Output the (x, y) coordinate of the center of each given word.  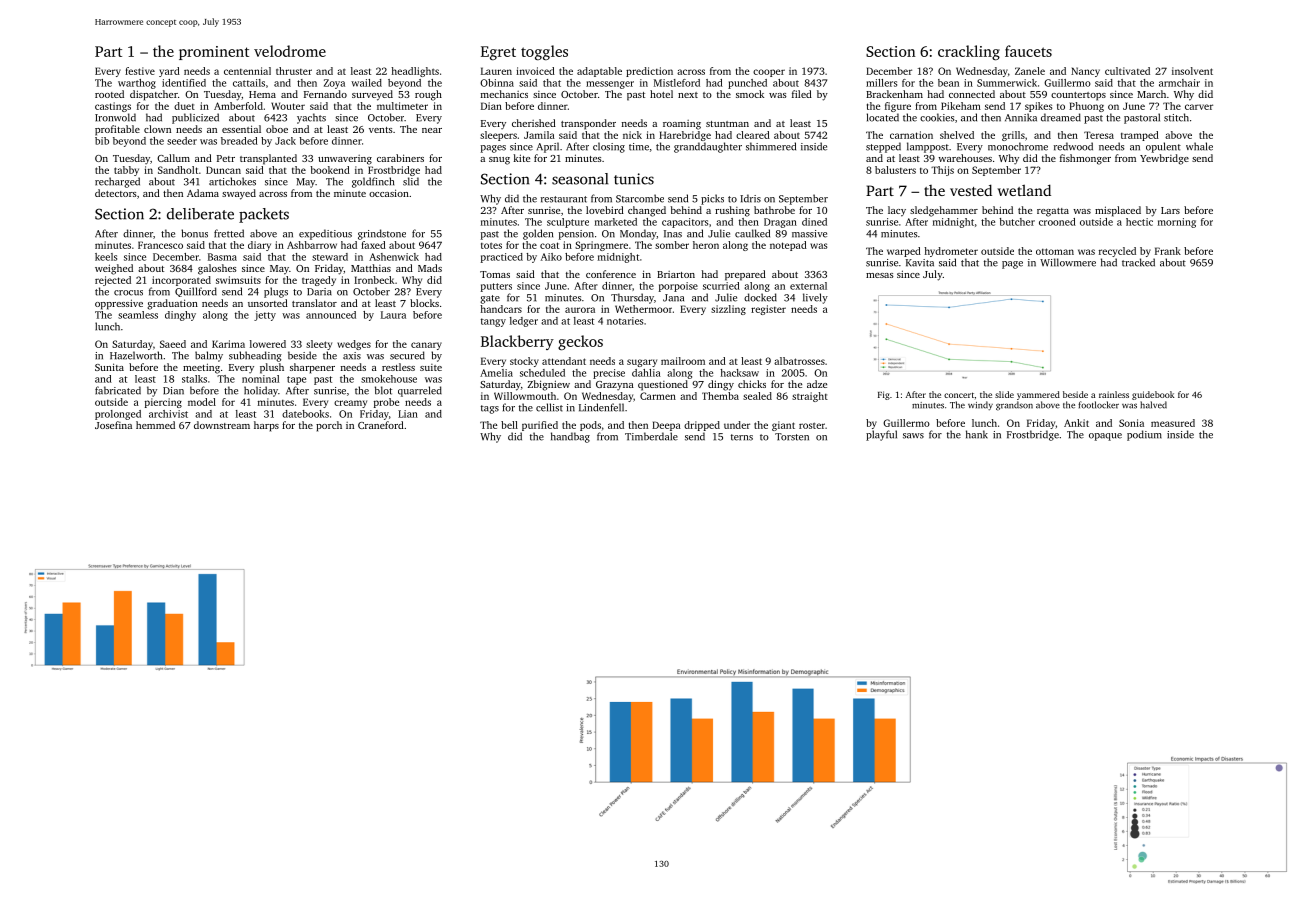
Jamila (539, 135)
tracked (1138, 262)
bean (948, 83)
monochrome (1018, 146)
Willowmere (1068, 262)
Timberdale (651, 436)
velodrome (290, 51)
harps (266, 426)
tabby (126, 171)
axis (352, 356)
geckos (580, 343)
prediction (649, 72)
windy (980, 405)
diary (259, 246)
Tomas (495, 274)
